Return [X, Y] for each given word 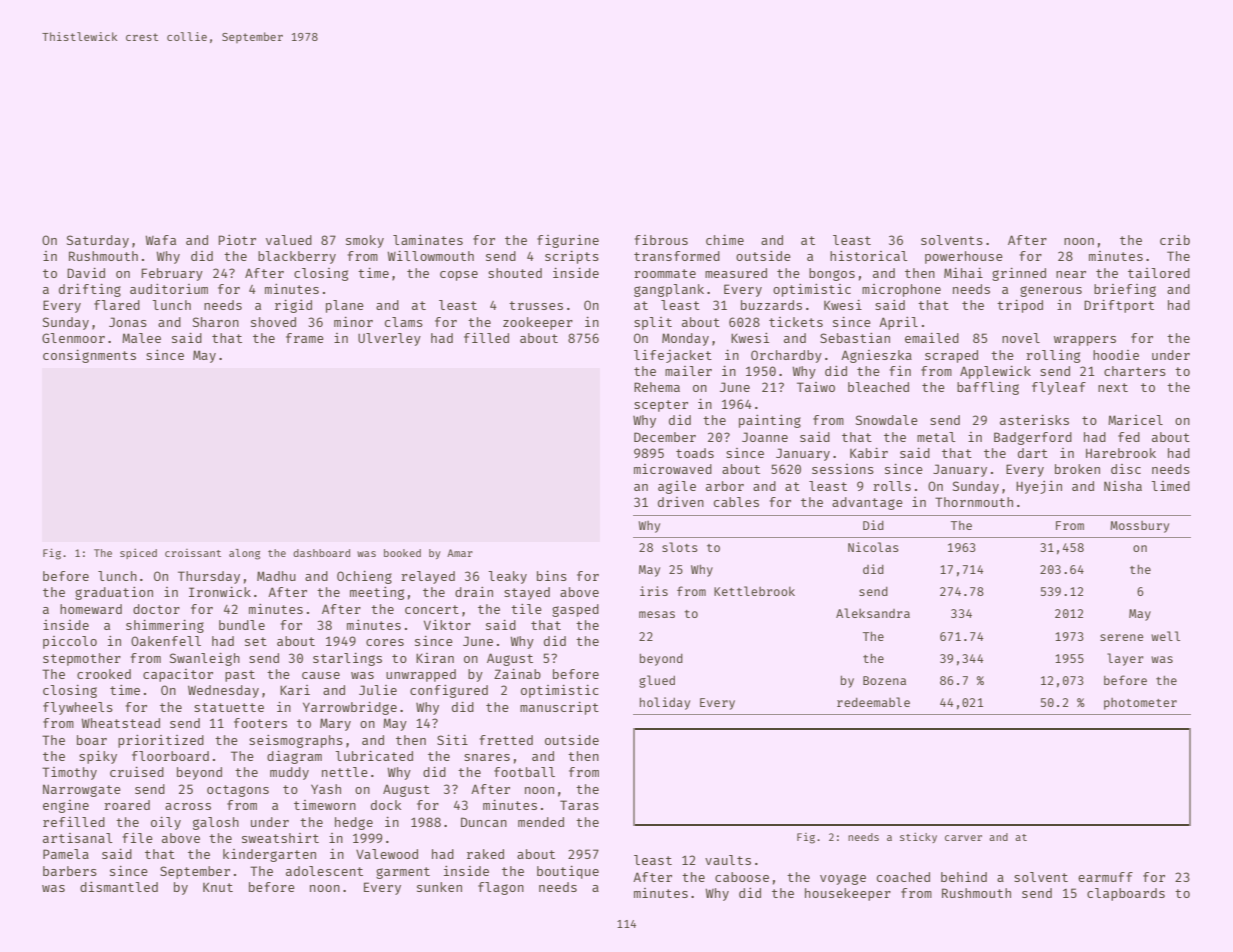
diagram [294, 757]
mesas [657, 614]
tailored [1159, 273]
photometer [1140, 704]
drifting [90, 290]
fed [1129, 437]
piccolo [70, 642]
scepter [661, 406]
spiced [138, 554]
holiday [665, 703]
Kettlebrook [754, 591]
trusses [536, 305]
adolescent [324, 871]
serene [1122, 637]
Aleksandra [873, 613]
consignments [89, 356]
